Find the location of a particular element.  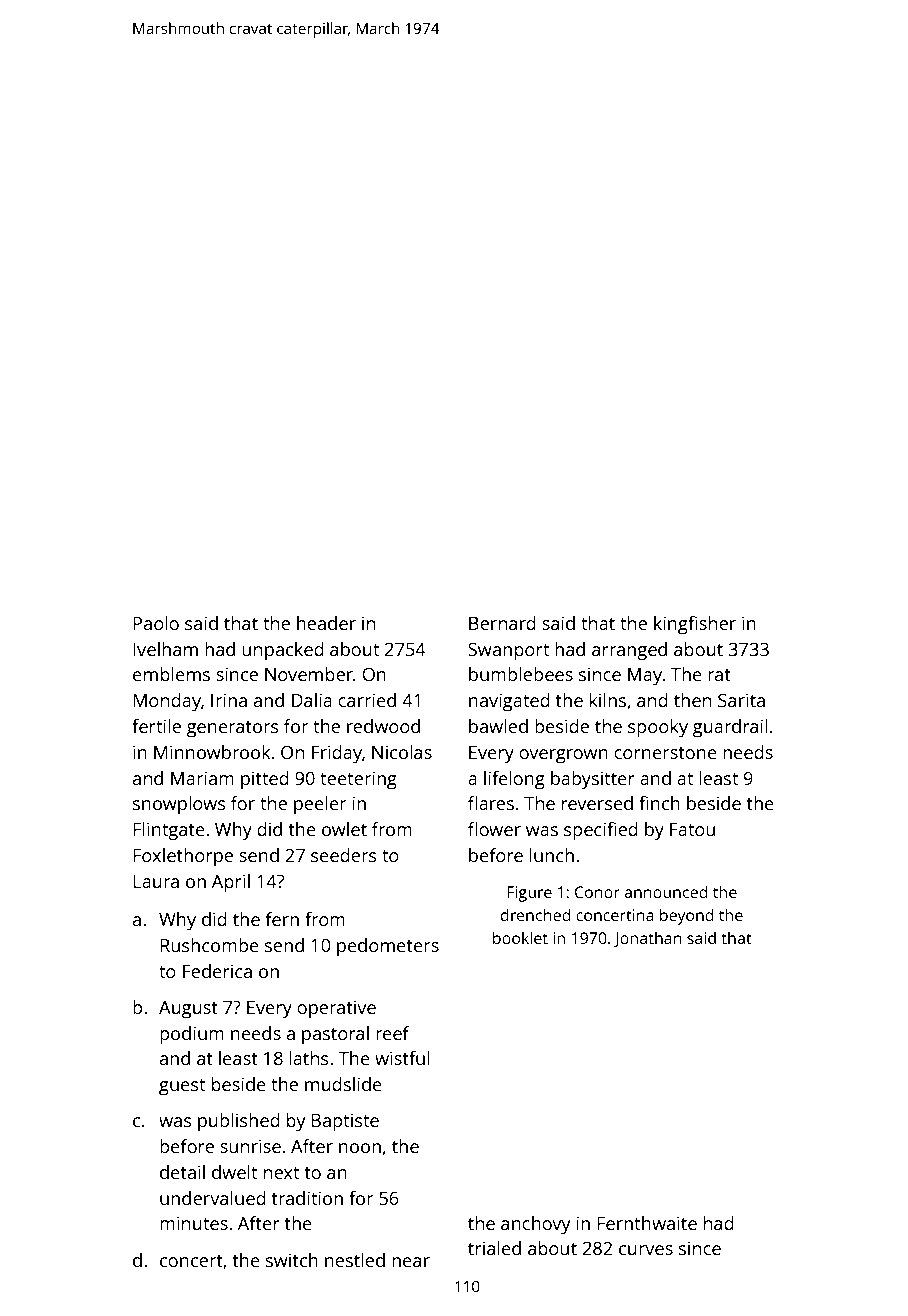

Federica is located at coordinates (217, 971).
